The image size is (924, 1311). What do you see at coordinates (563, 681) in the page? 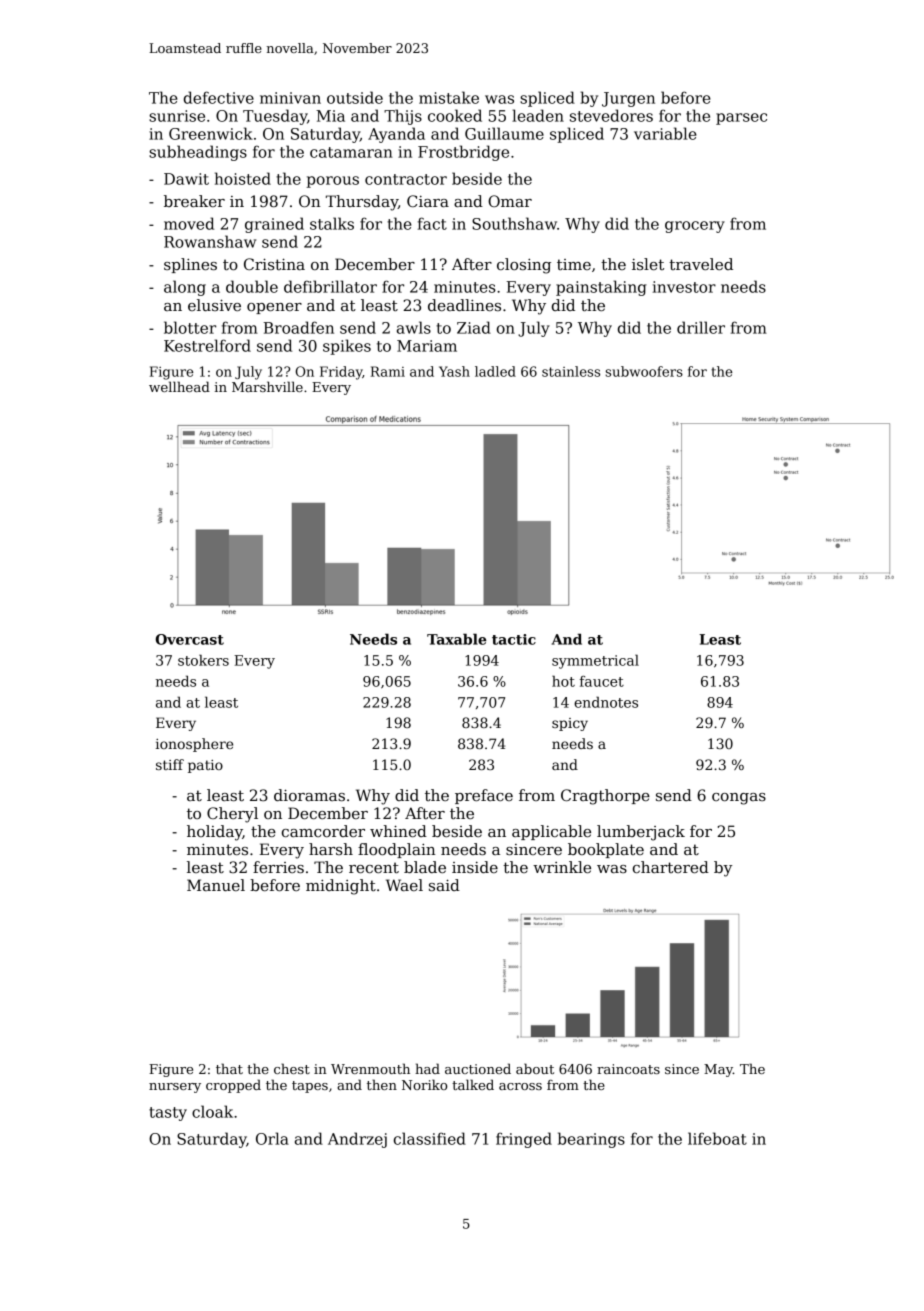
I see `hot` at bounding box center [563, 681].
